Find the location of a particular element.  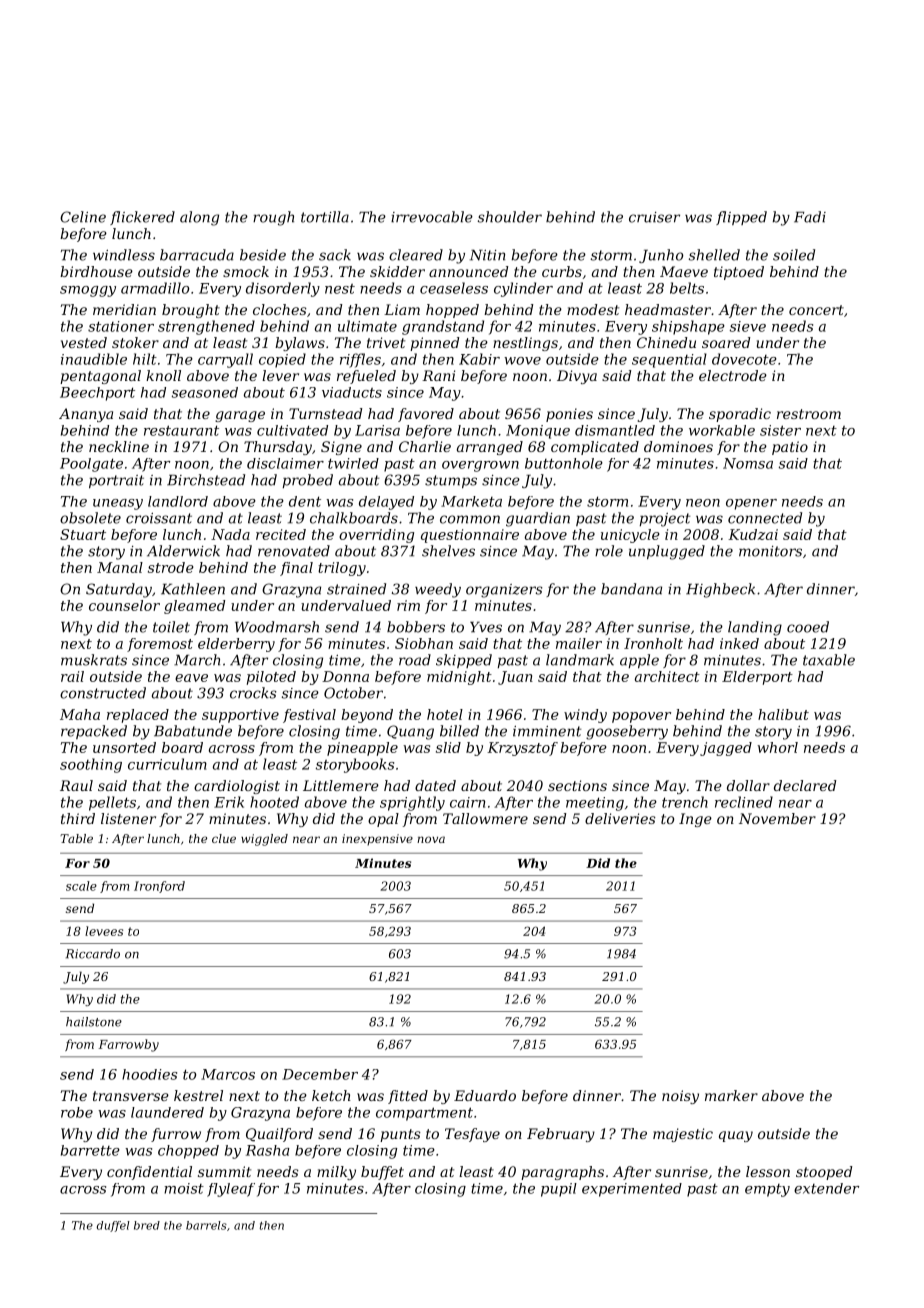

shoulder is located at coordinates (510, 217).
